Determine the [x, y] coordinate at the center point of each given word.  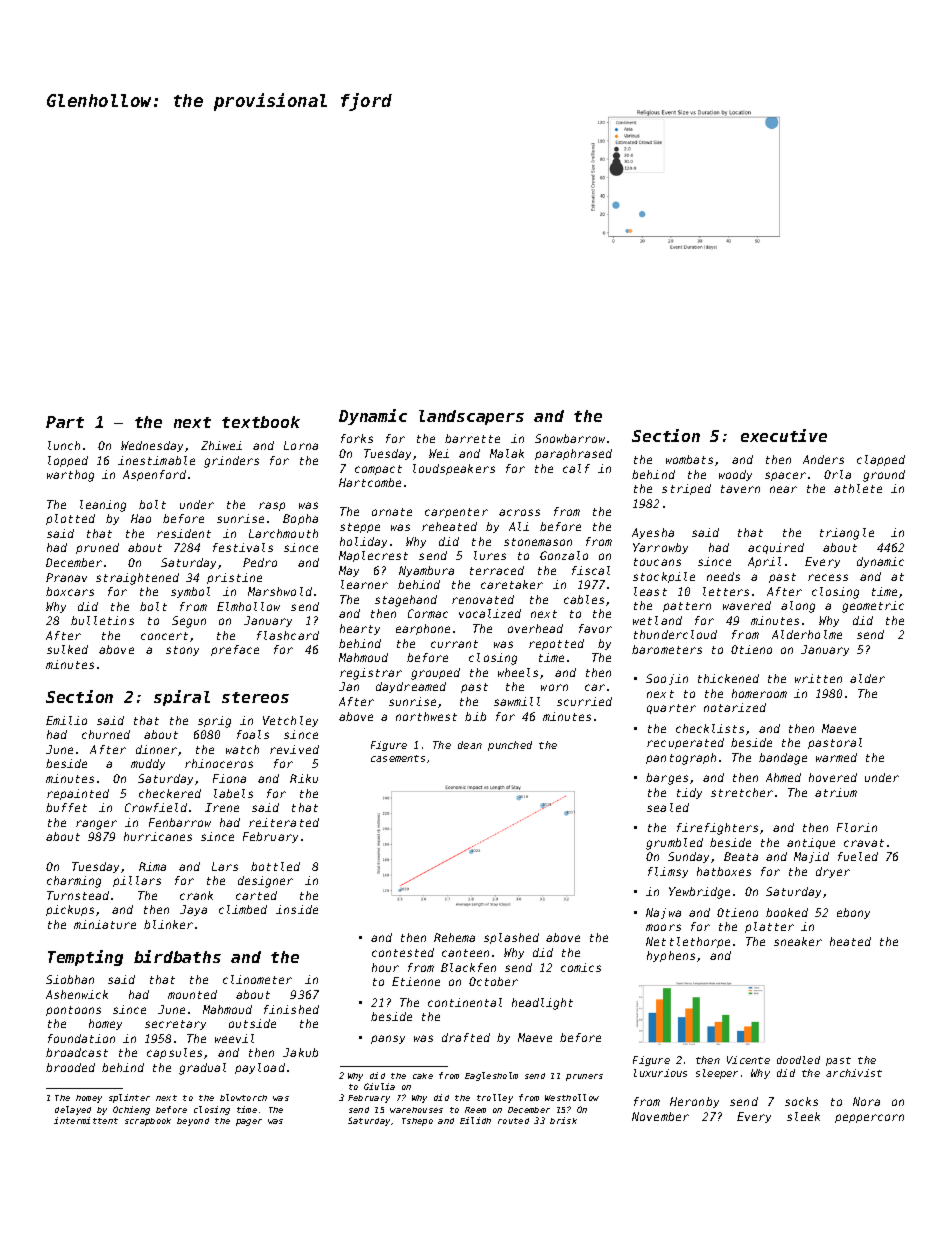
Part [65, 422]
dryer [833, 872]
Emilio [66, 720]
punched [510, 746]
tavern [740, 489]
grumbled [674, 844]
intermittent [86, 1120]
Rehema [454, 937]
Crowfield [156, 807]
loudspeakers [454, 469]
